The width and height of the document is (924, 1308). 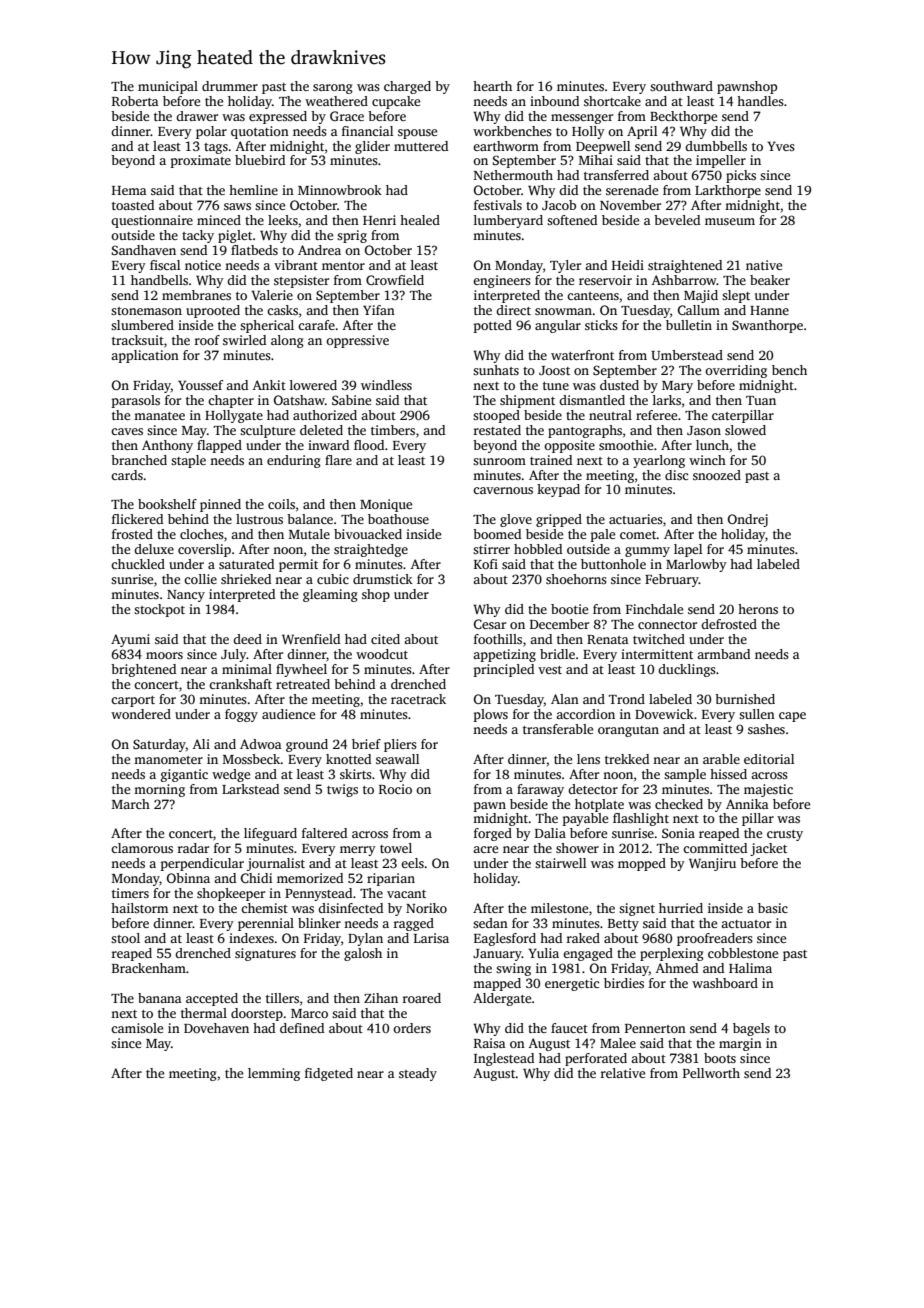 What do you see at coordinates (492, 86) in the document?
I see `hearth` at bounding box center [492, 86].
